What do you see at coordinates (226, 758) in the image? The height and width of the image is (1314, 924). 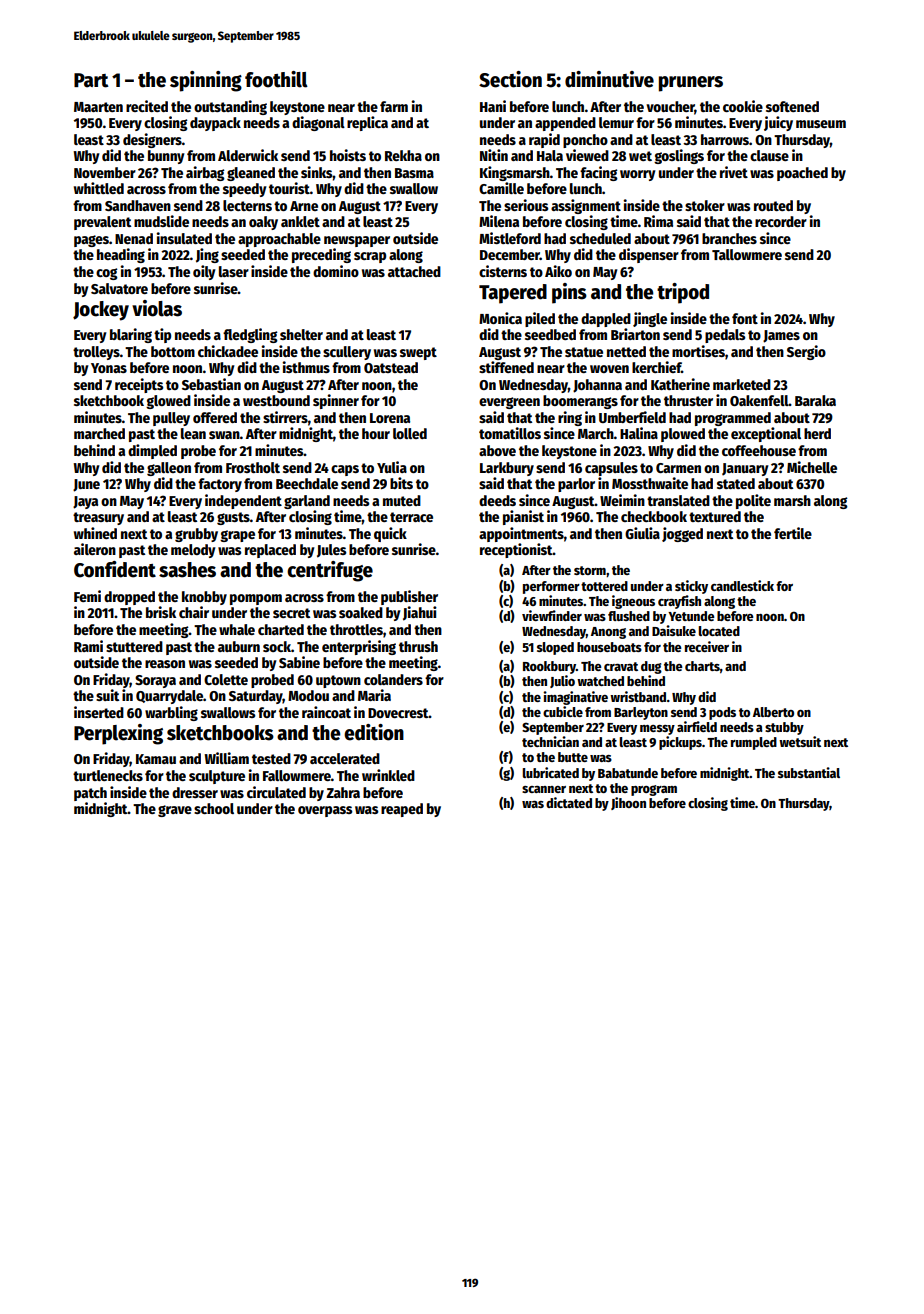 I see `William` at bounding box center [226, 758].
